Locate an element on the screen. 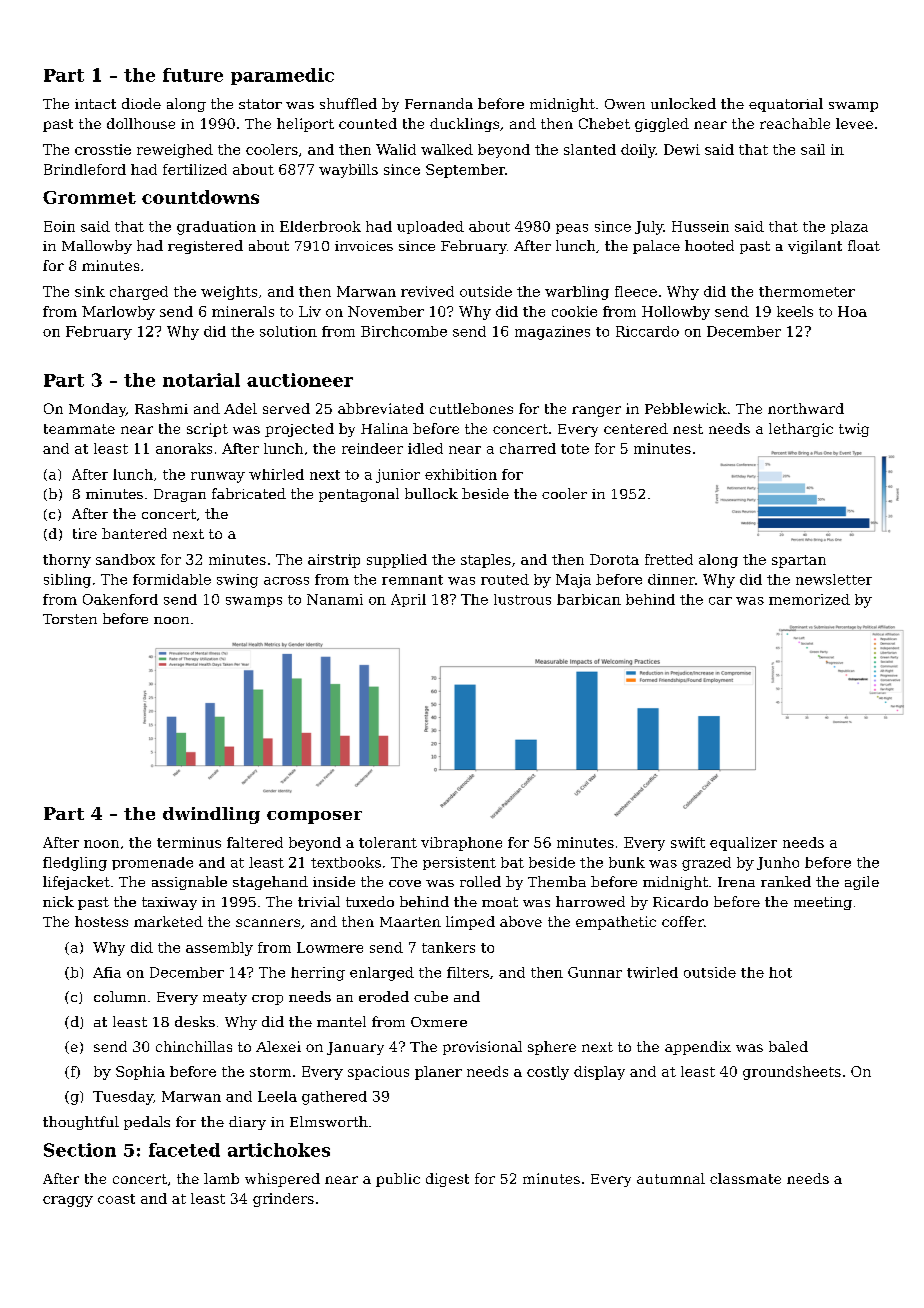  Pebblewick is located at coordinates (686, 408).
